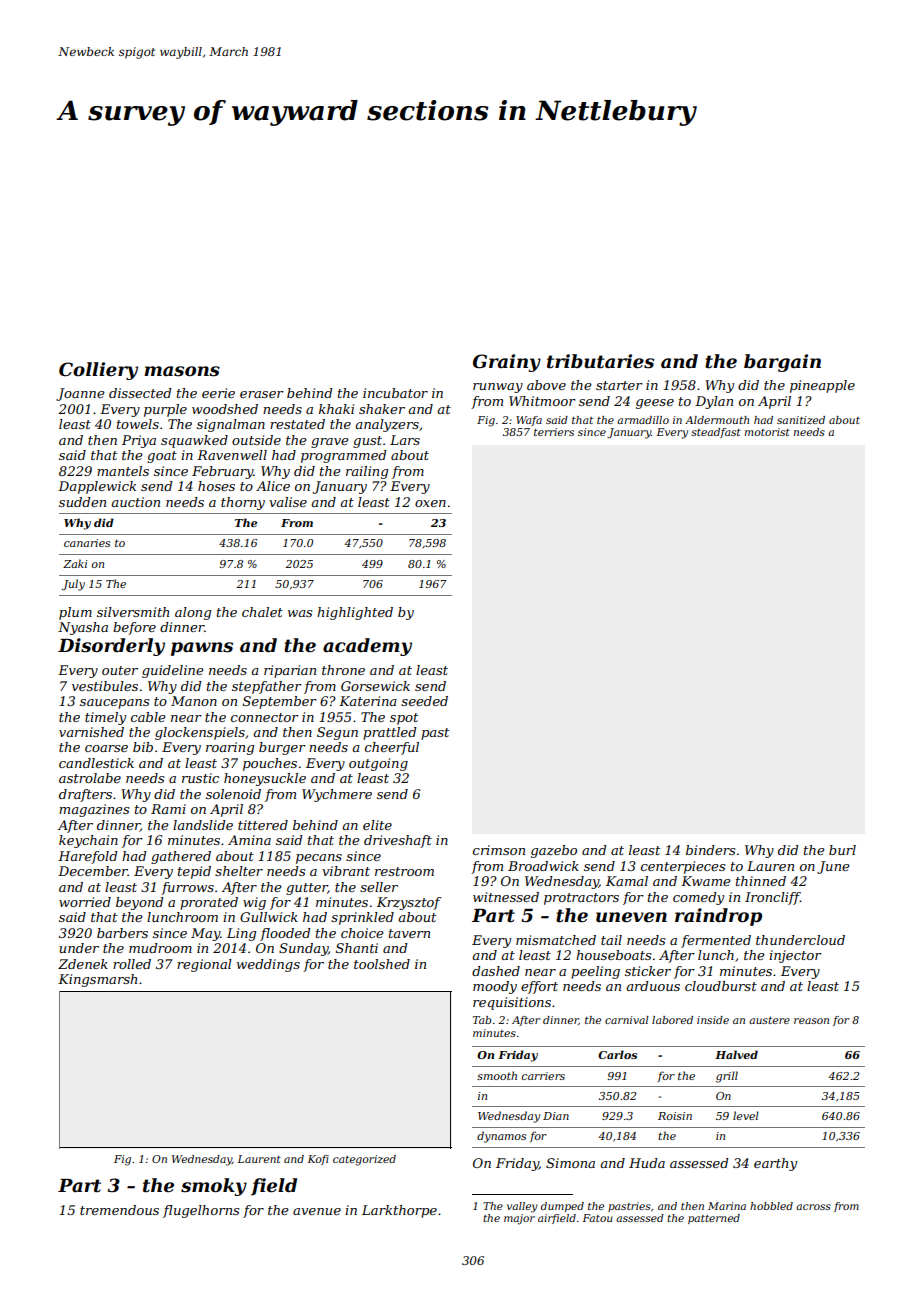 The width and height of the screenshot is (924, 1308). Describe the element at coordinates (182, 371) in the screenshot. I see `masons` at that location.
